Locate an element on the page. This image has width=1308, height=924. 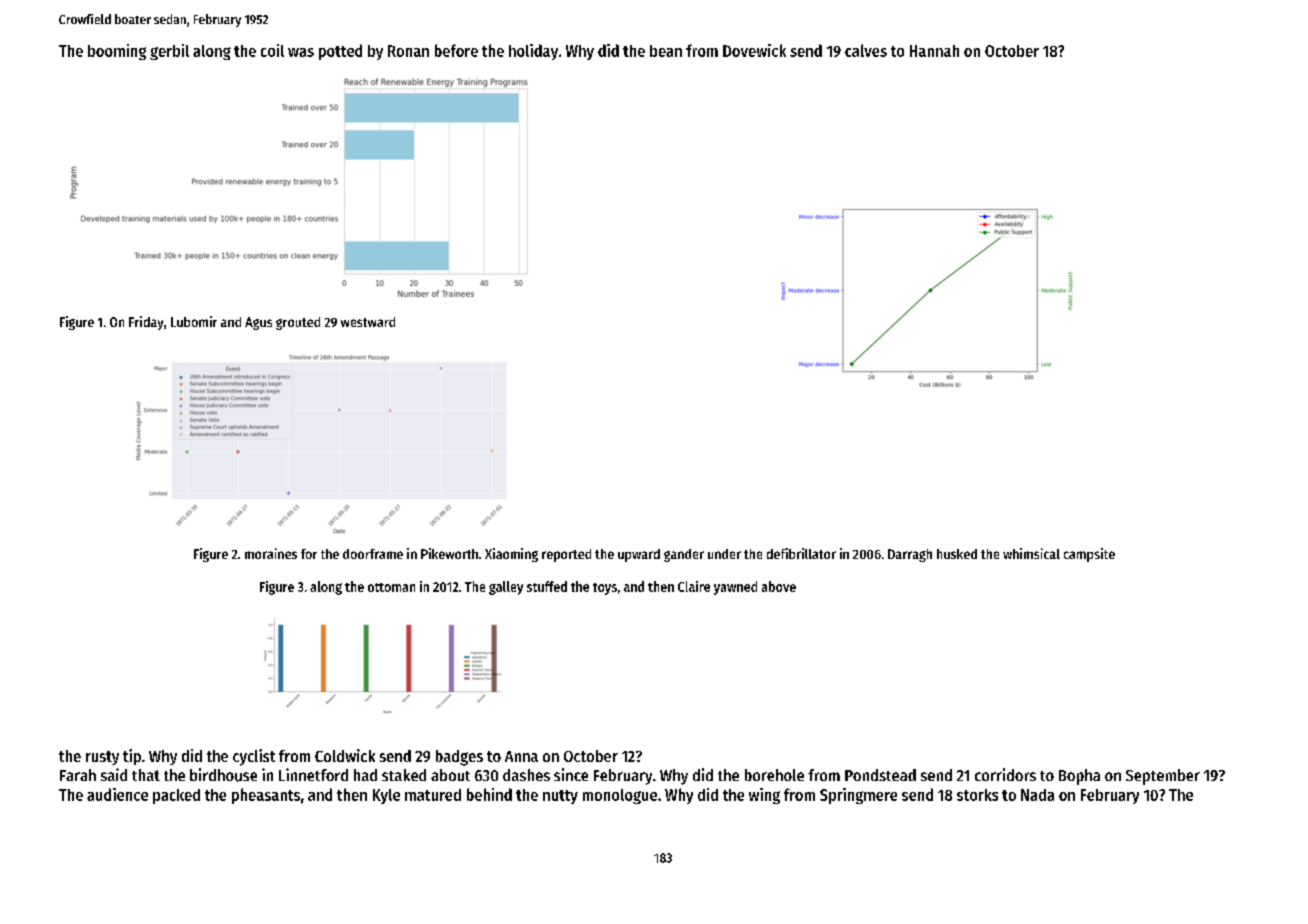
moraines is located at coordinates (271, 553).
